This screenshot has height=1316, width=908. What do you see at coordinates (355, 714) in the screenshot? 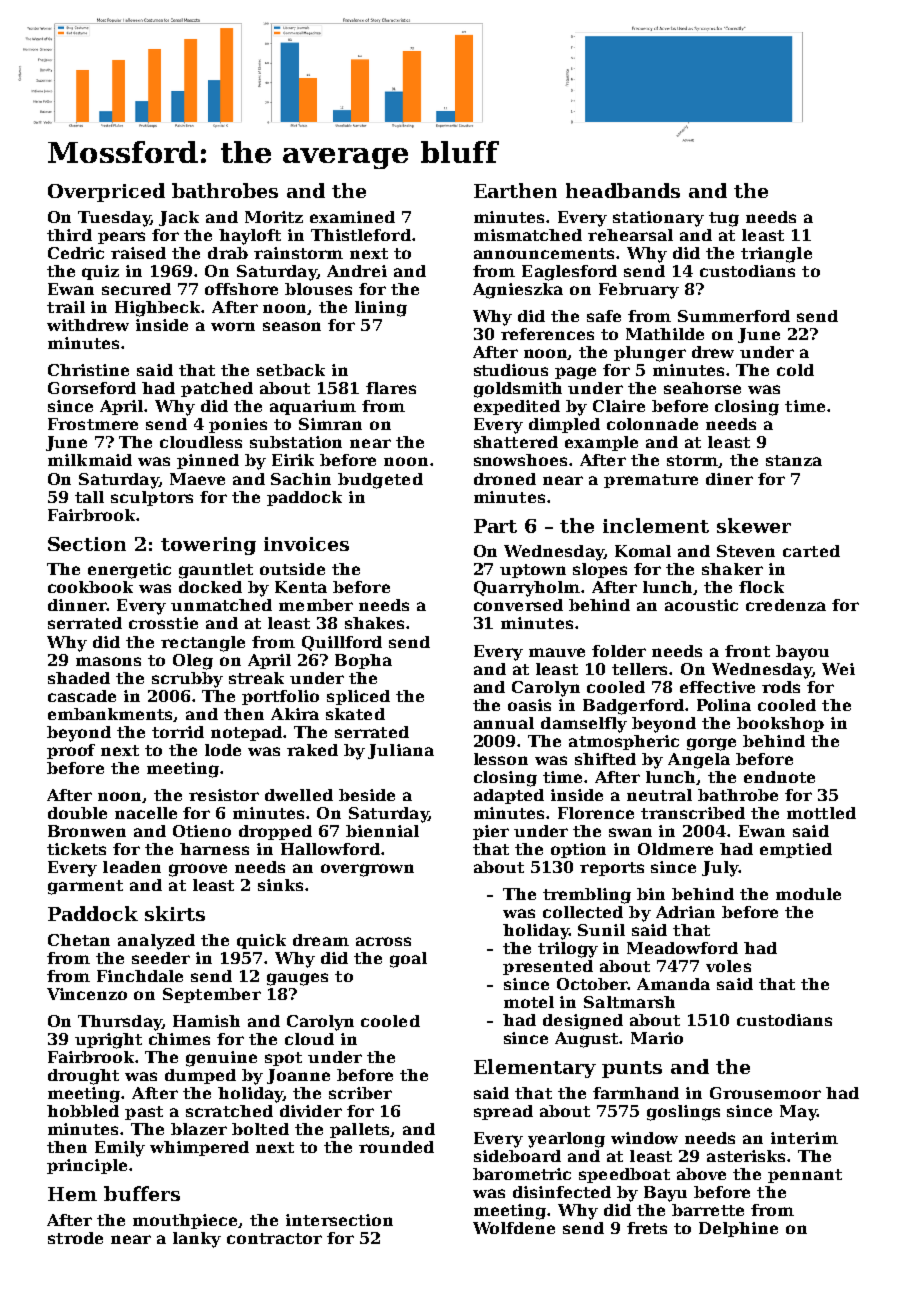
I see `skated` at bounding box center [355, 714].
